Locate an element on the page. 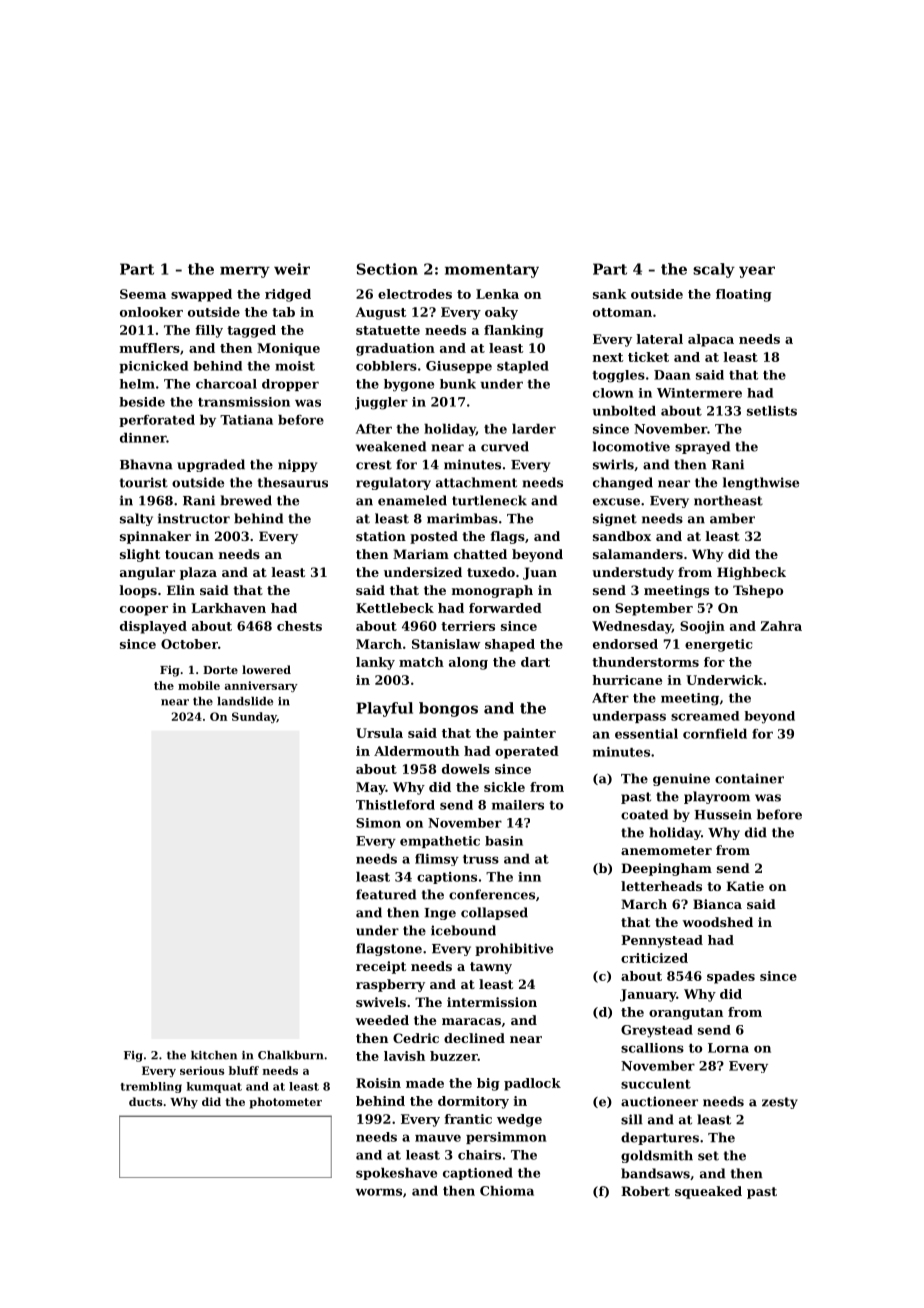  Juan is located at coordinates (540, 573).
